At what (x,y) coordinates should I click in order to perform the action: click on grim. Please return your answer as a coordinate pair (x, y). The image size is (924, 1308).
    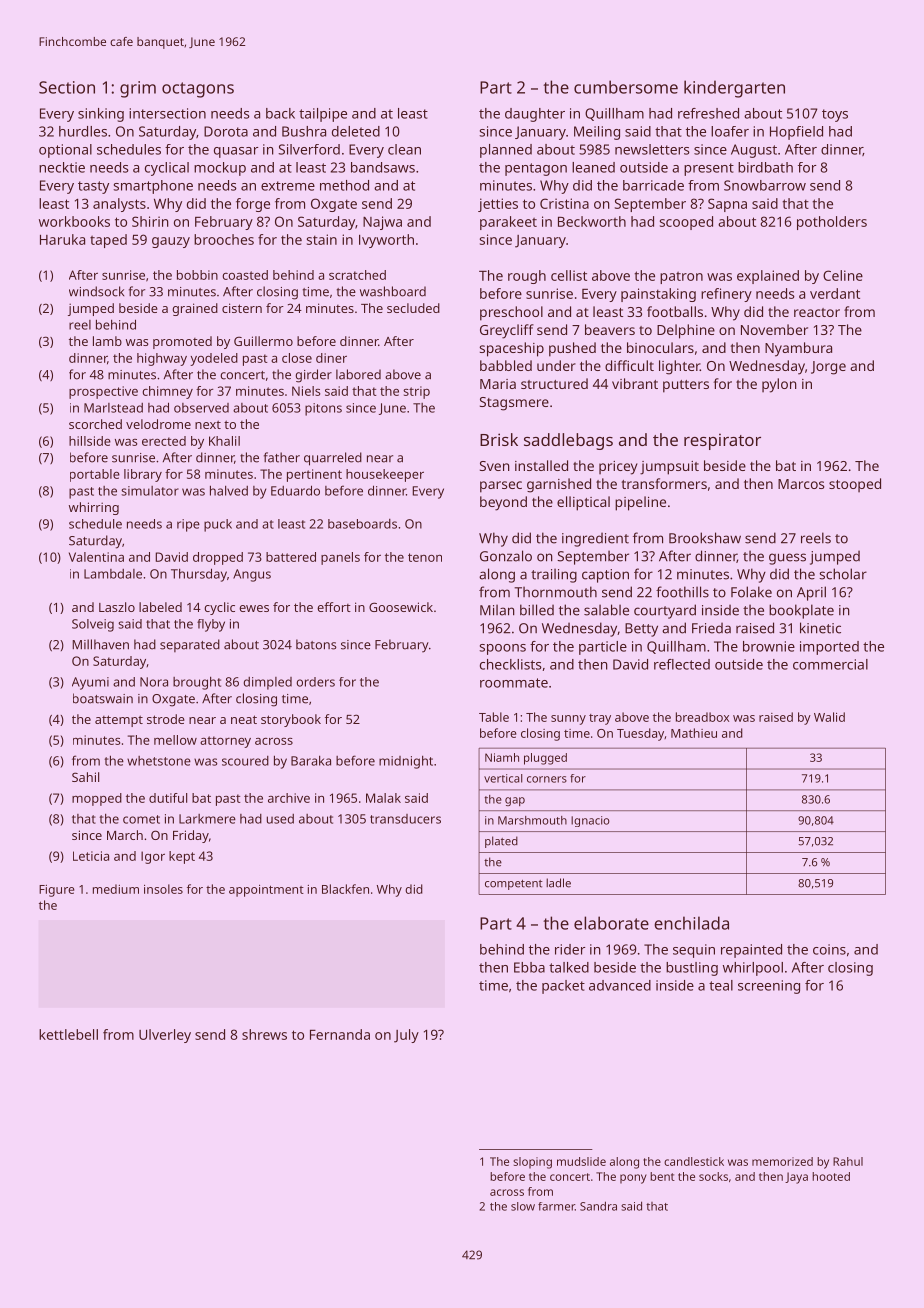
    Looking at the image, I should click on (138, 89).
